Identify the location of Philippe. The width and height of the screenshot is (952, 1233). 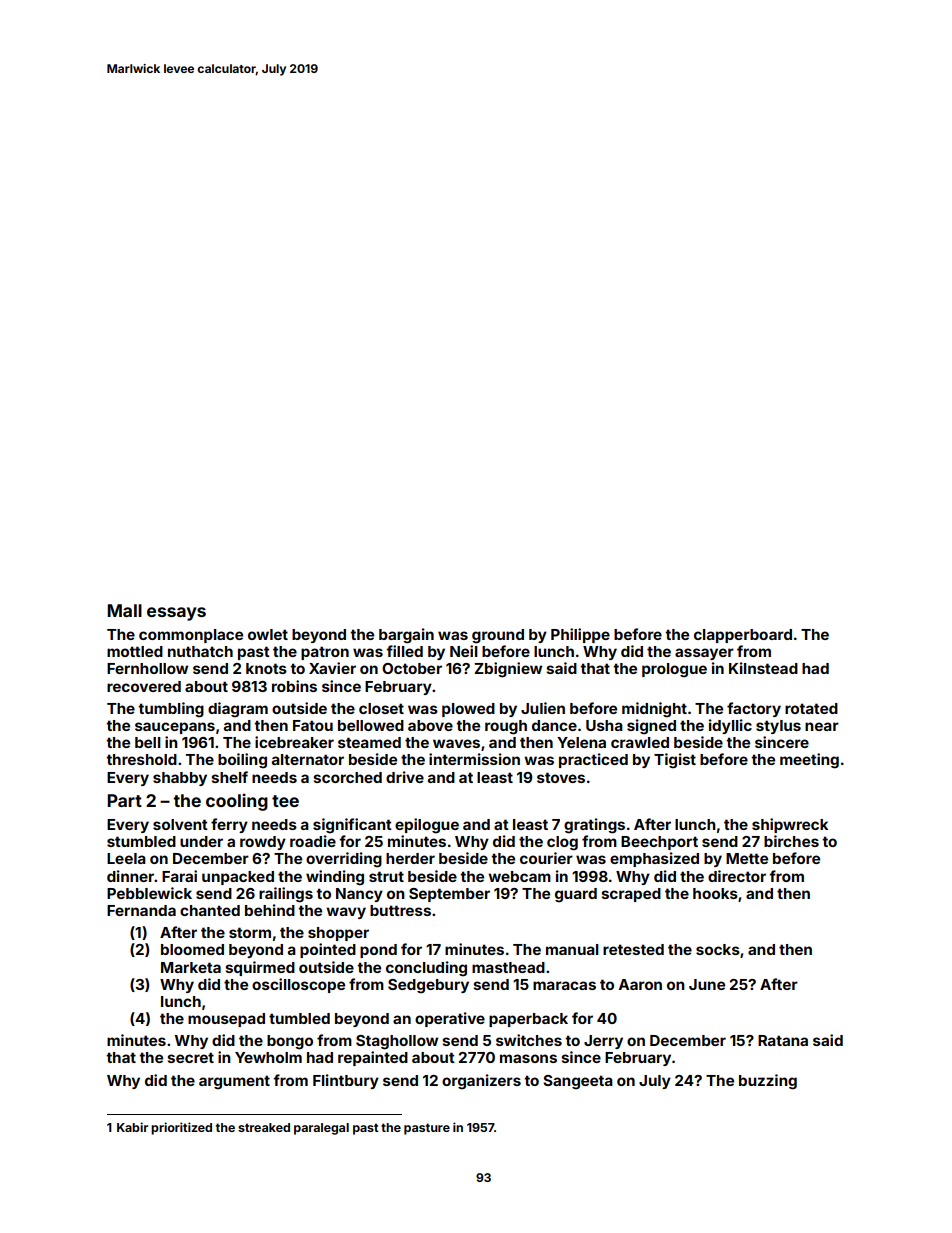
(580, 635).
